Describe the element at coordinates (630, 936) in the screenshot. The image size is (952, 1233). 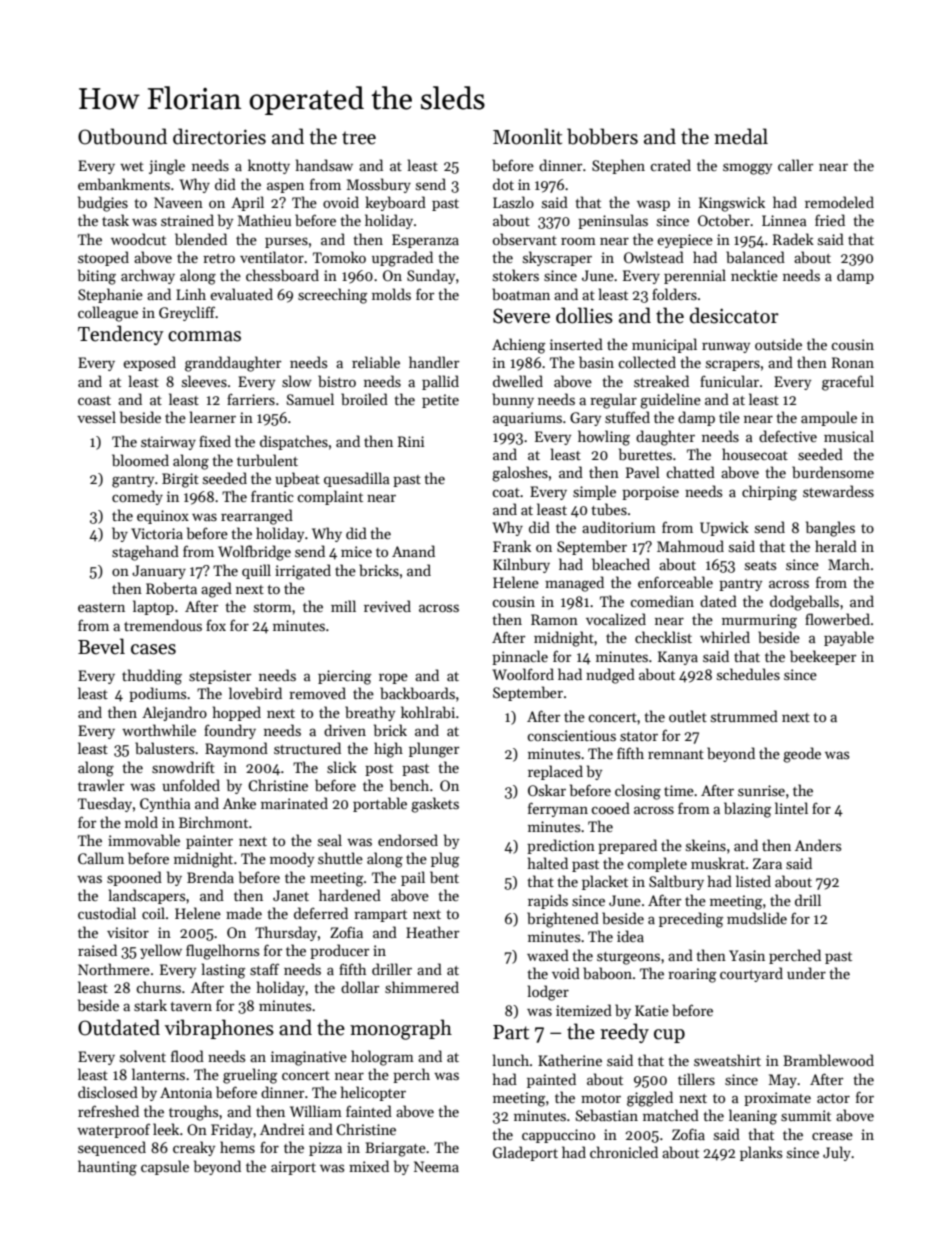
I see `idea` at that location.
